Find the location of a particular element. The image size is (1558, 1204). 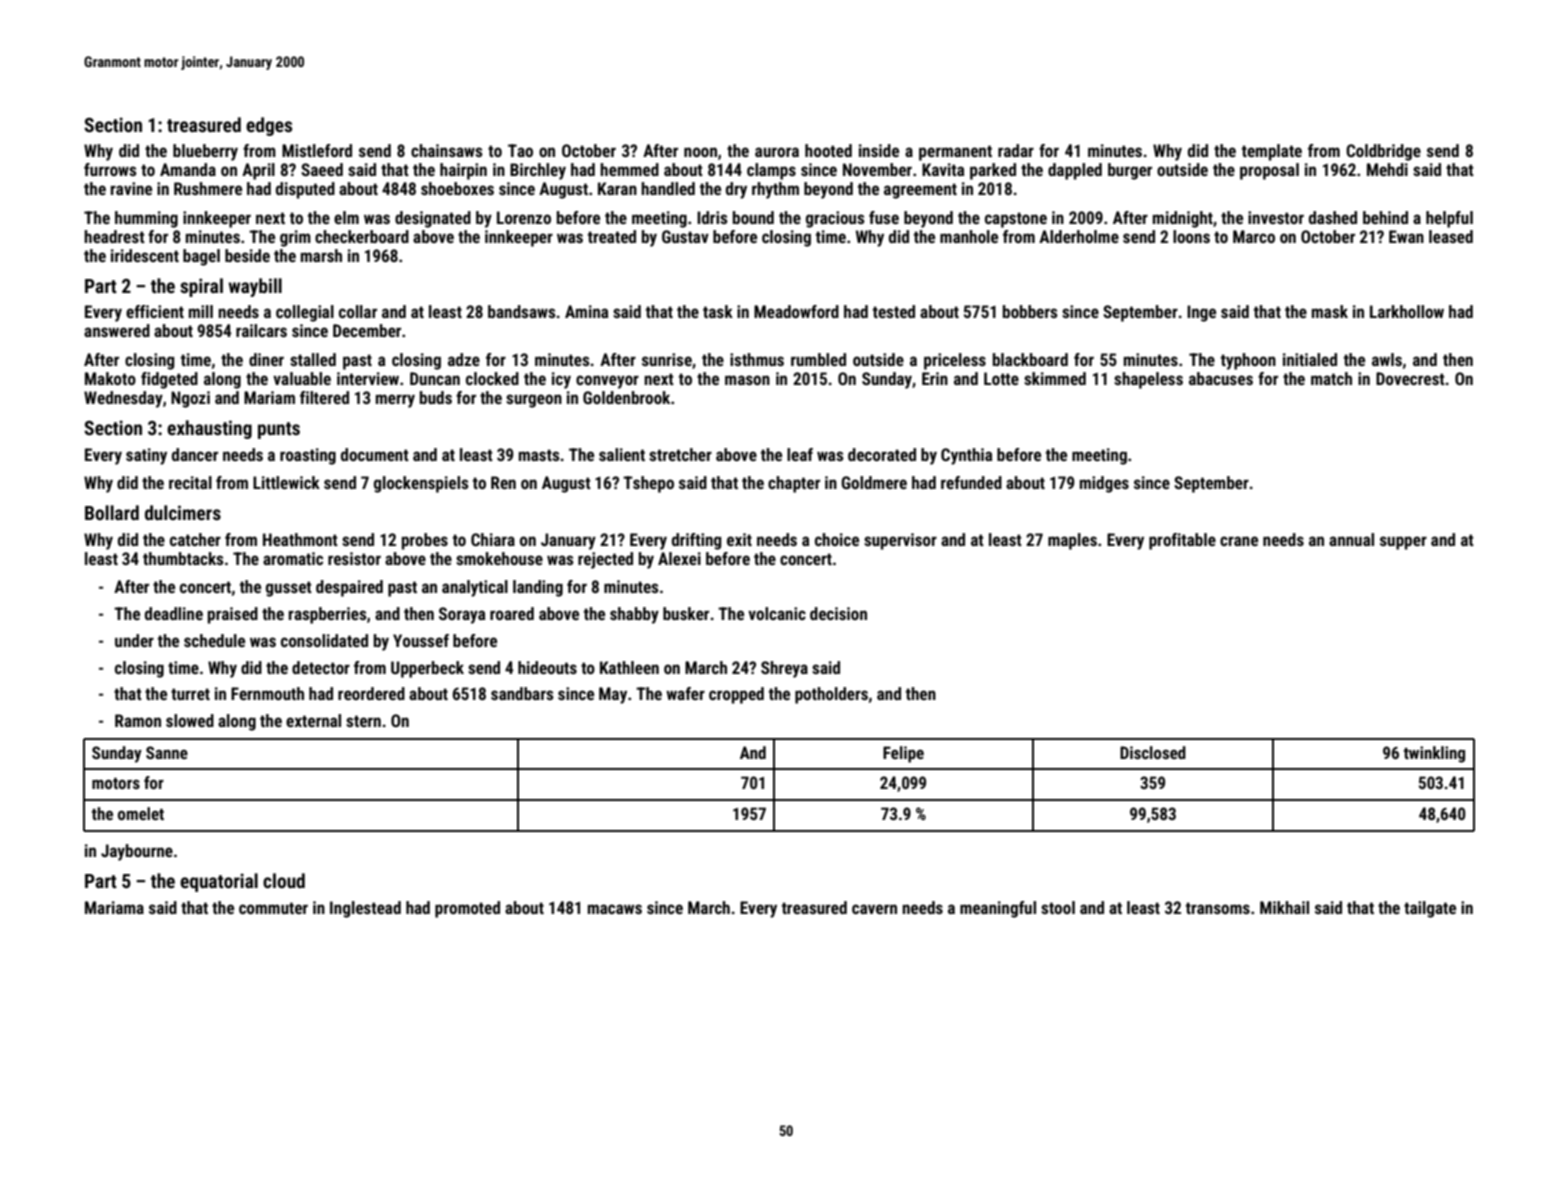

commuter is located at coordinates (273, 908).
